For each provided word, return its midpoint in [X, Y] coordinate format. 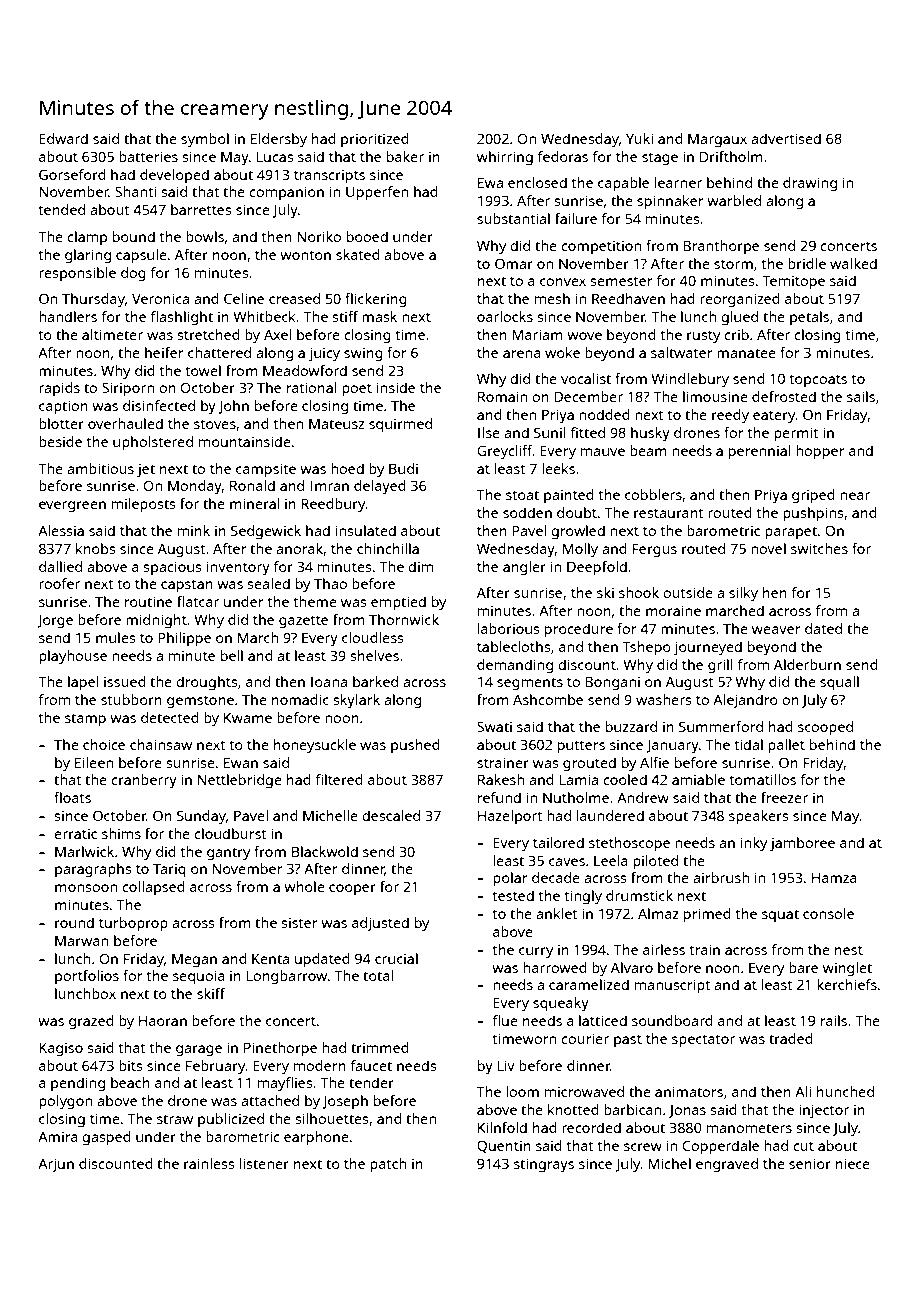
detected [170, 717]
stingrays [544, 1165]
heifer [164, 352]
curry [536, 953]
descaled [391, 815]
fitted [588, 432]
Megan [194, 960]
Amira [58, 1136]
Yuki [639, 138]
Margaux [717, 140]
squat [780, 916]
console [828, 913]
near [855, 496]
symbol [205, 140]
